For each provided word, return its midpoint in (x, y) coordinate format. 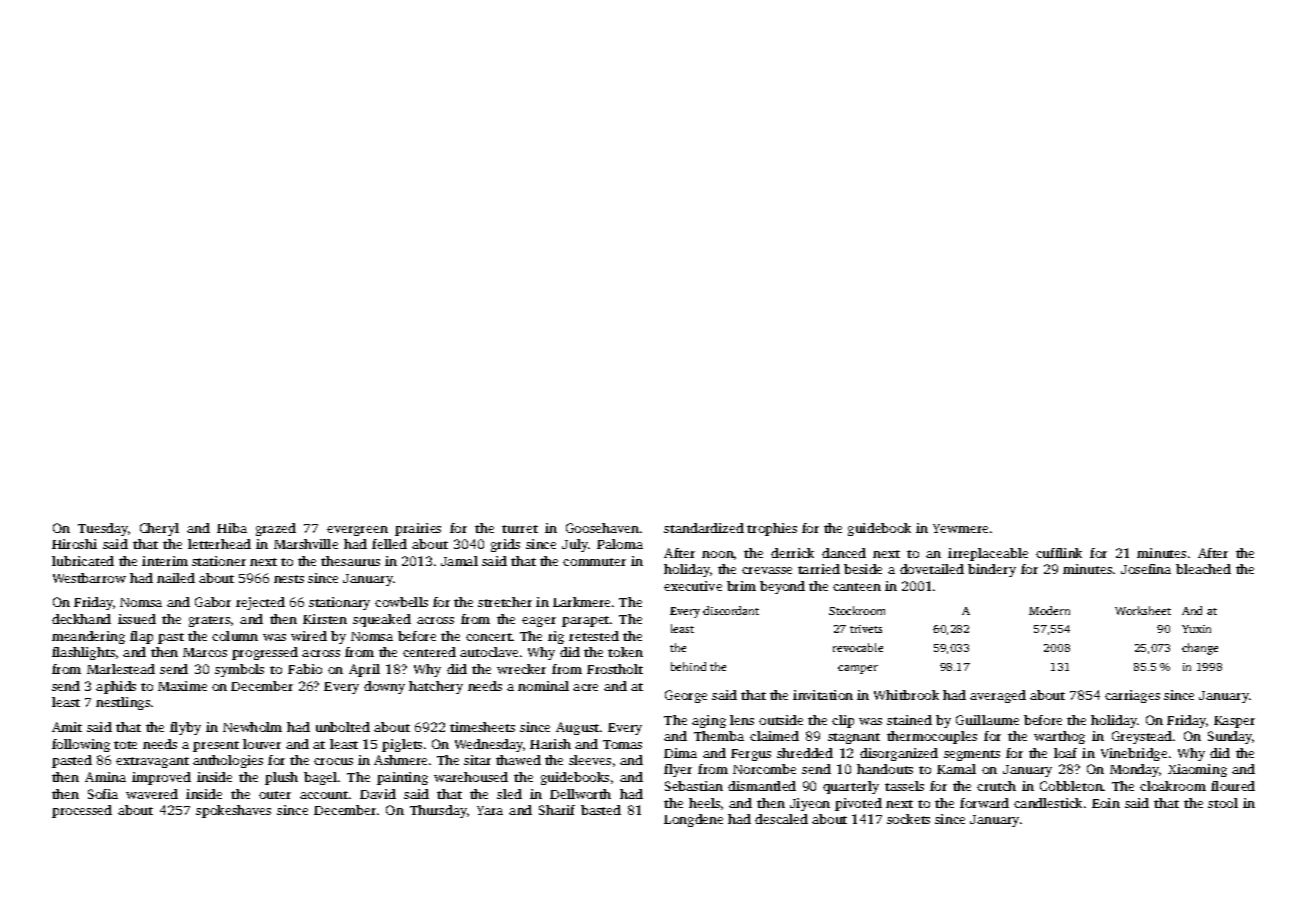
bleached (1203, 569)
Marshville (306, 544)
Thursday (438, 811)
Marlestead (121, 669)
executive (693, 586)
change (1200, 649)
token (625, 652)
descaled (781, 819)
